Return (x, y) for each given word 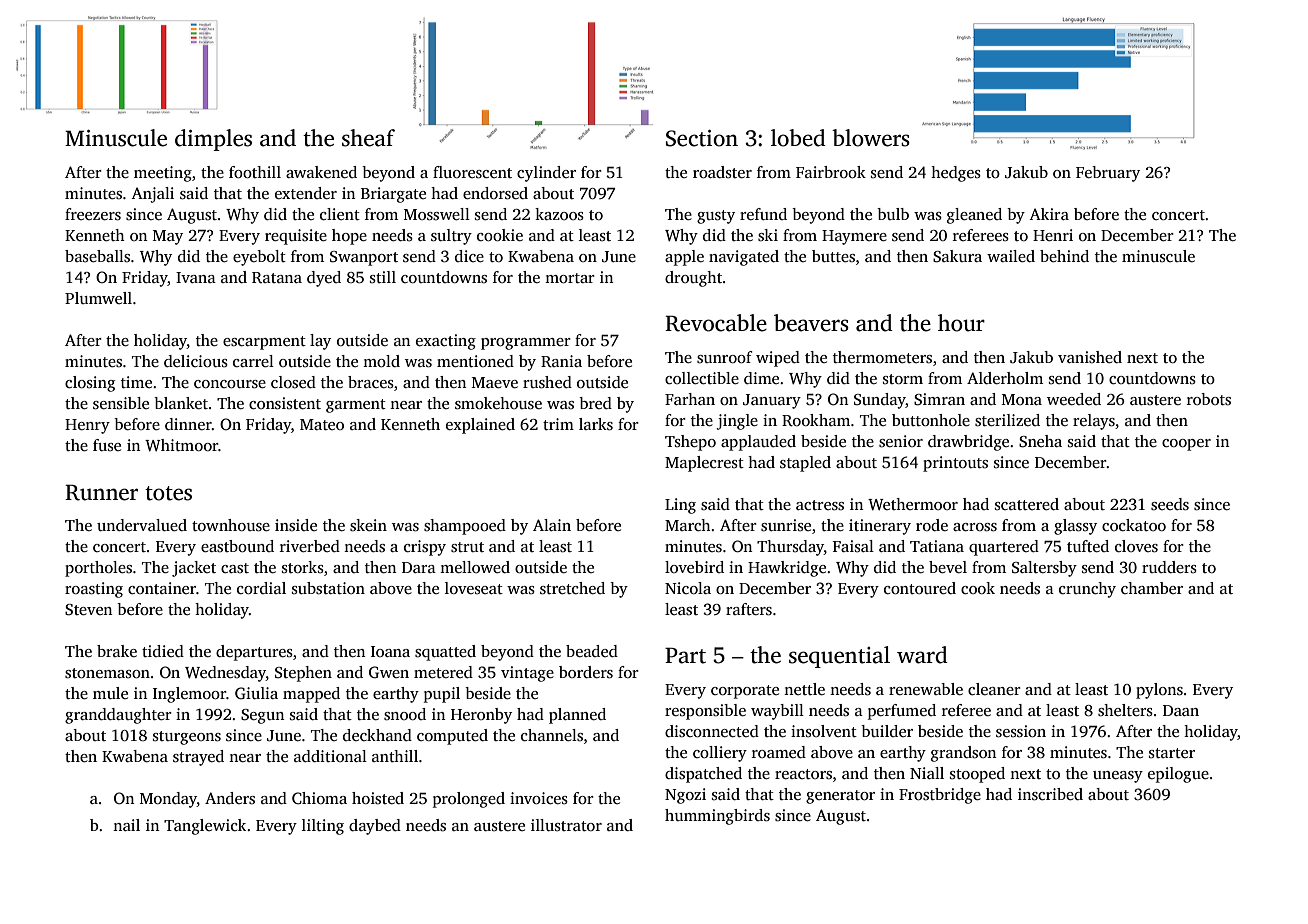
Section (702, 138)
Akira (1049, 214)
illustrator (566, 825)
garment (356, 406)
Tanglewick (205, 827)
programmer (526, 344)
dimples (213, 140)
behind (1064, 256)
